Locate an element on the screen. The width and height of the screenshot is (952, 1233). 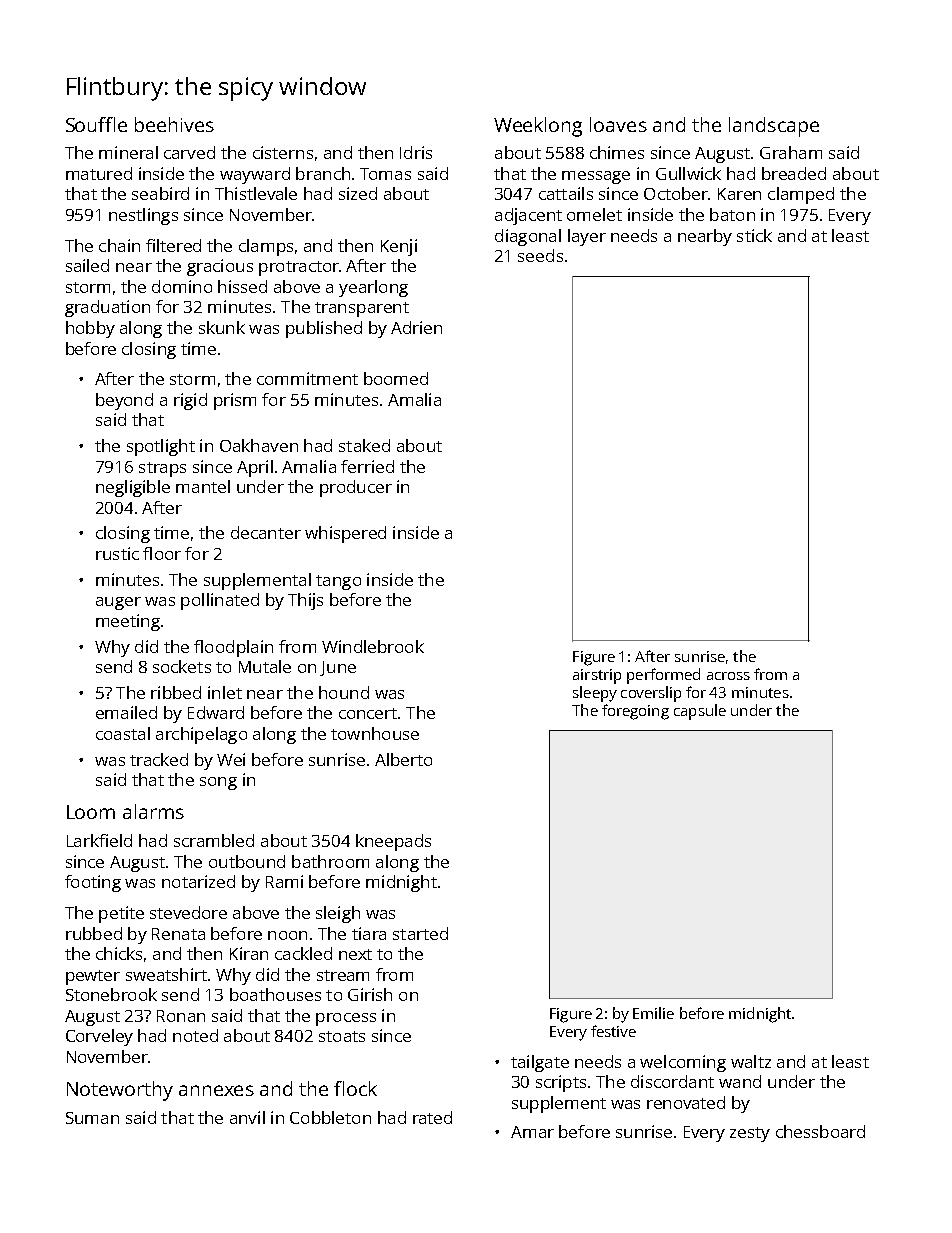
Oakhaven is located at coordinates (259, 445).
